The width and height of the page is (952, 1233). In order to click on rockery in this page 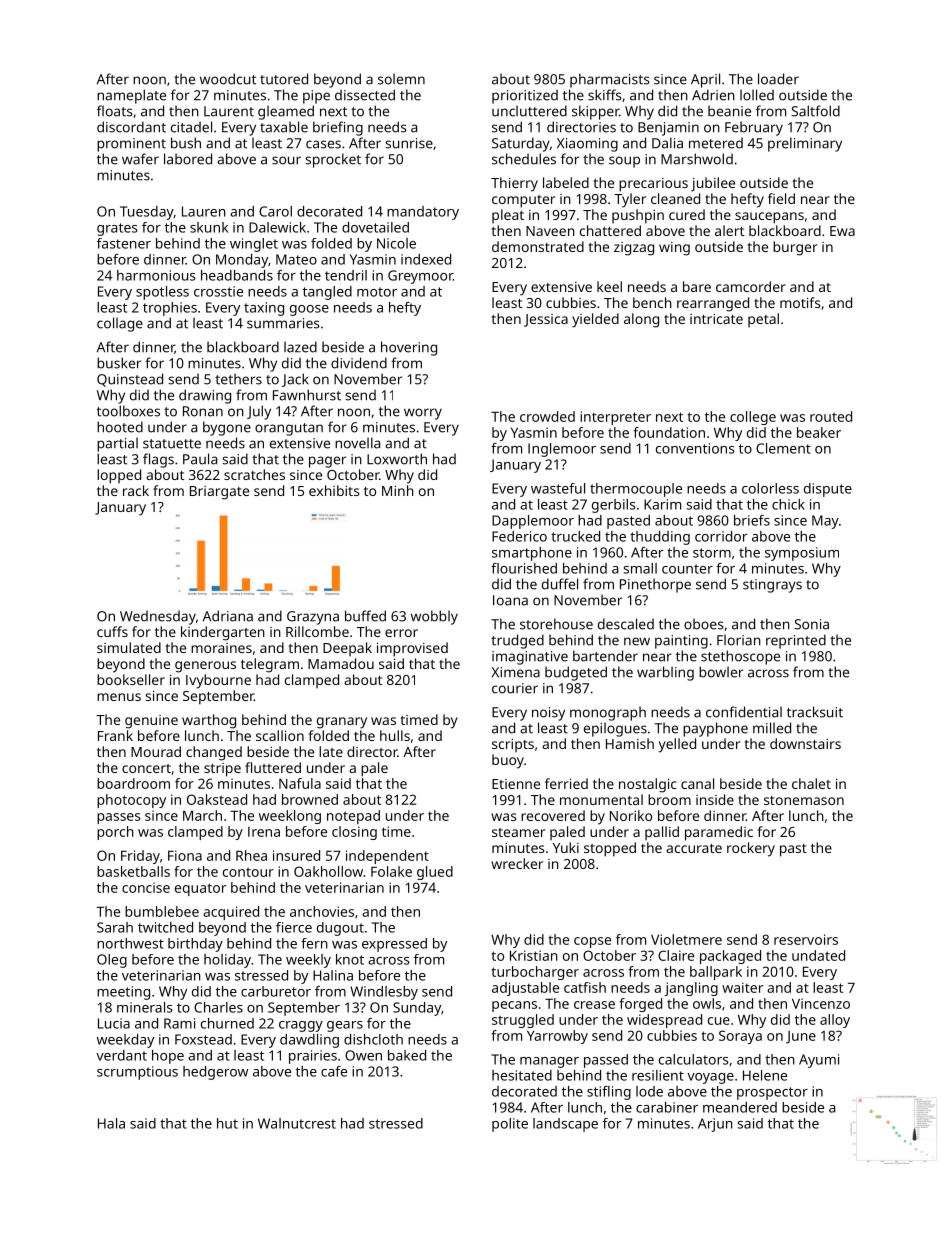, I will do `click(751, 849)`.
